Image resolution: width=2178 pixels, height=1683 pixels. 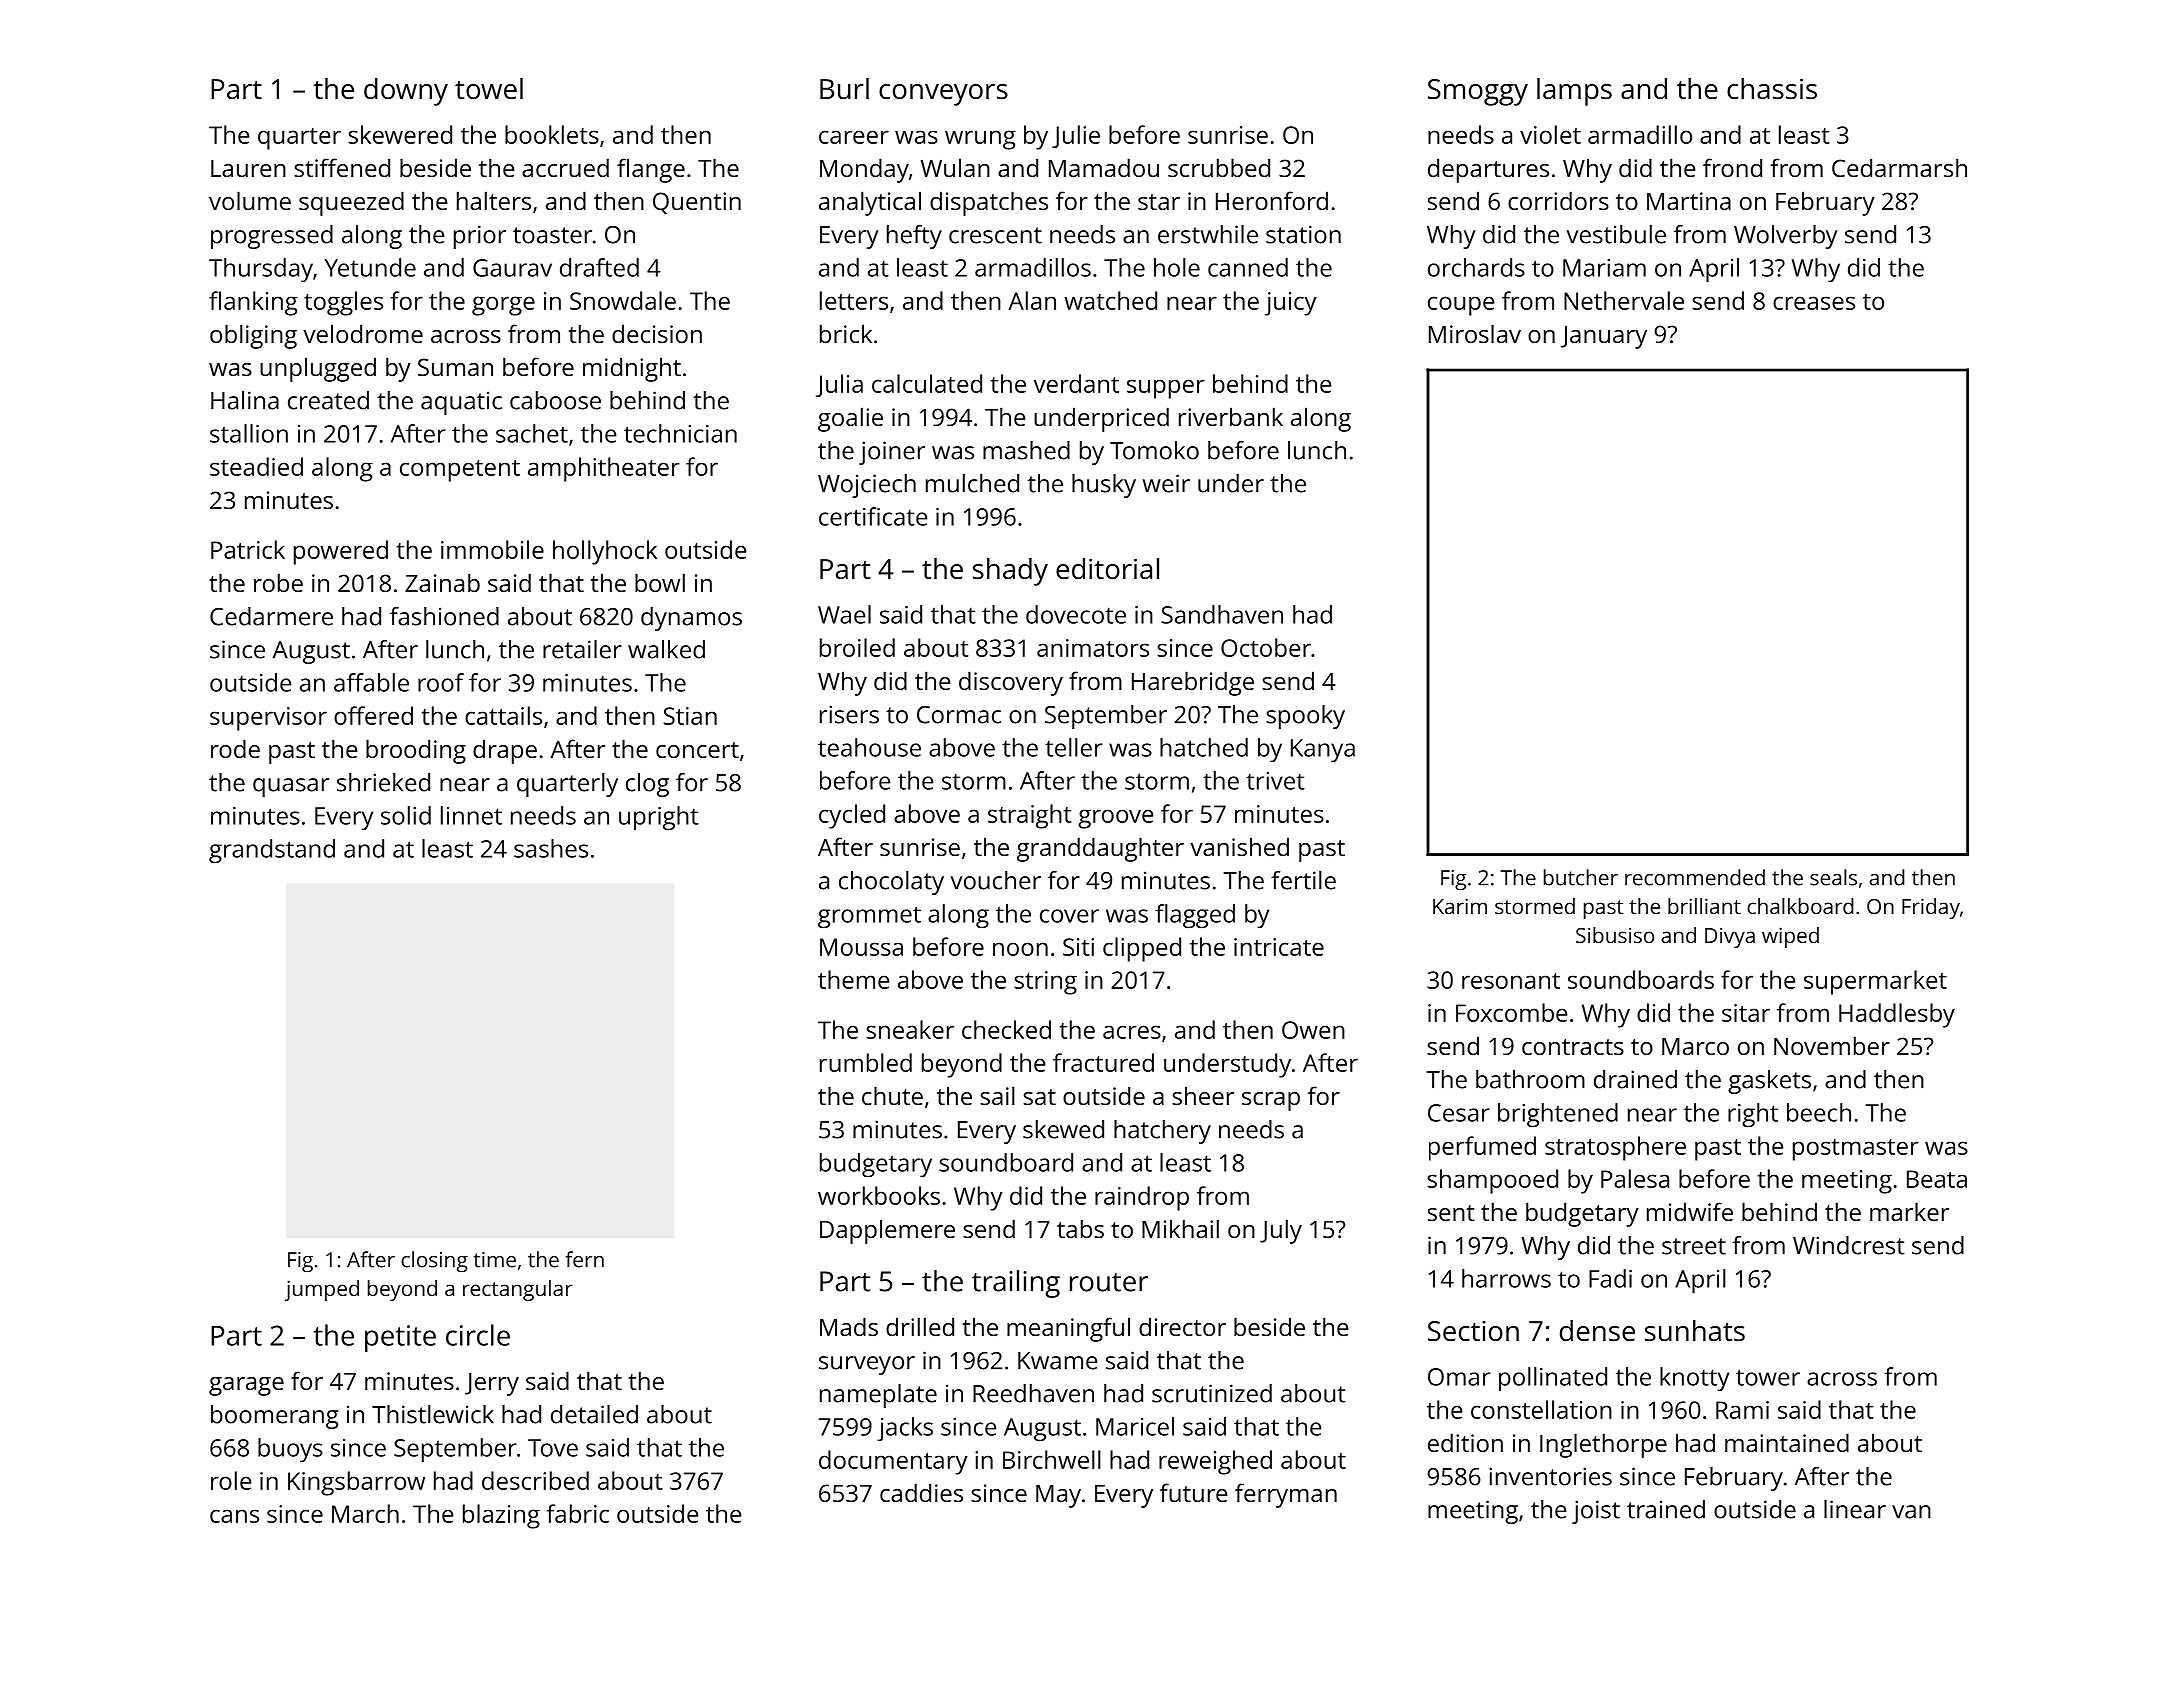 I want to click on Sandhaven, so click(x=1222, y=614).
